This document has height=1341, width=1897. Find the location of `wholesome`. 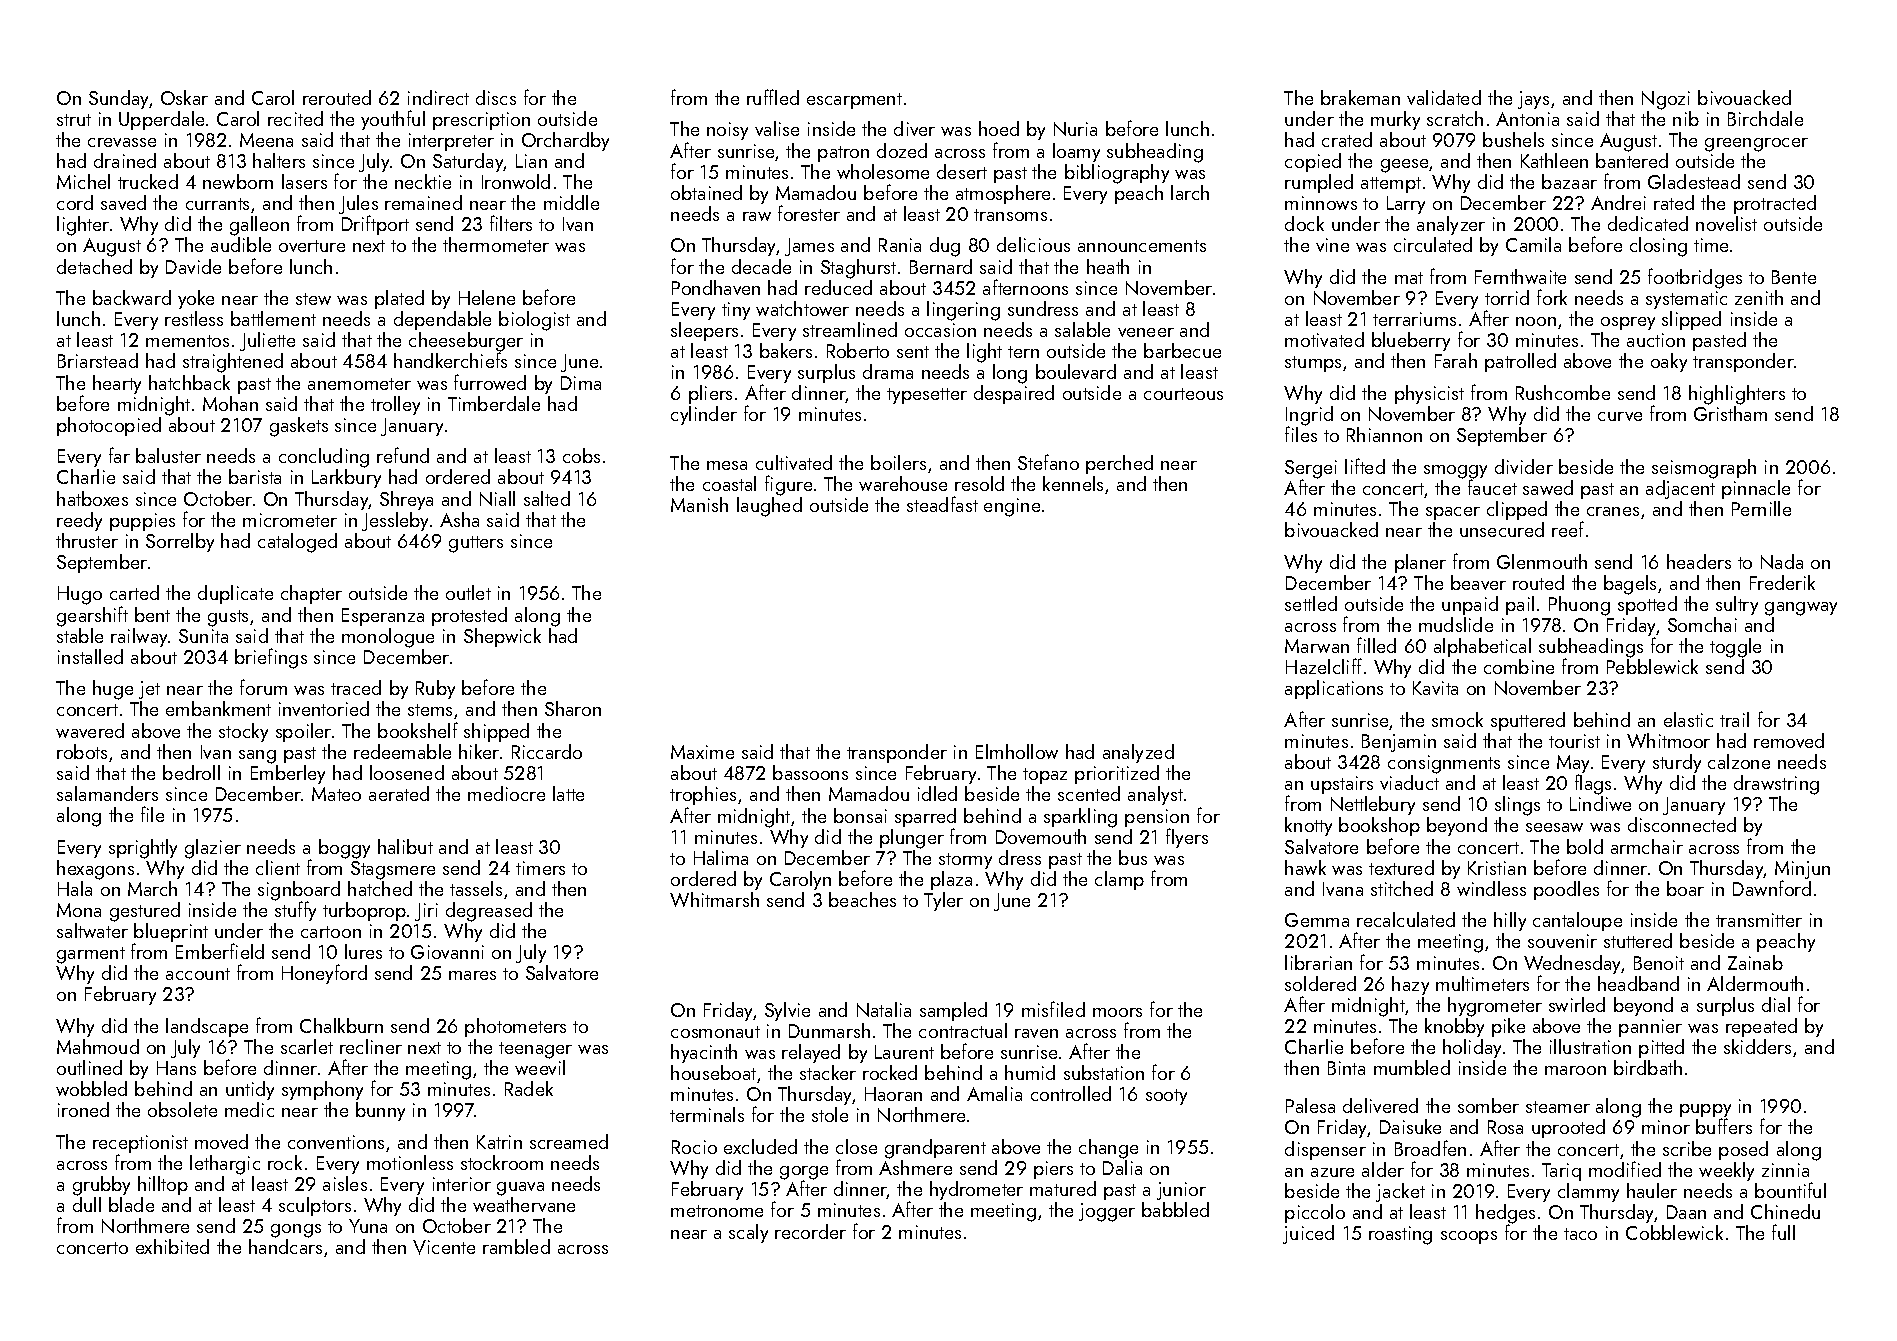

wholesome is located at coordinates (883, 171).
